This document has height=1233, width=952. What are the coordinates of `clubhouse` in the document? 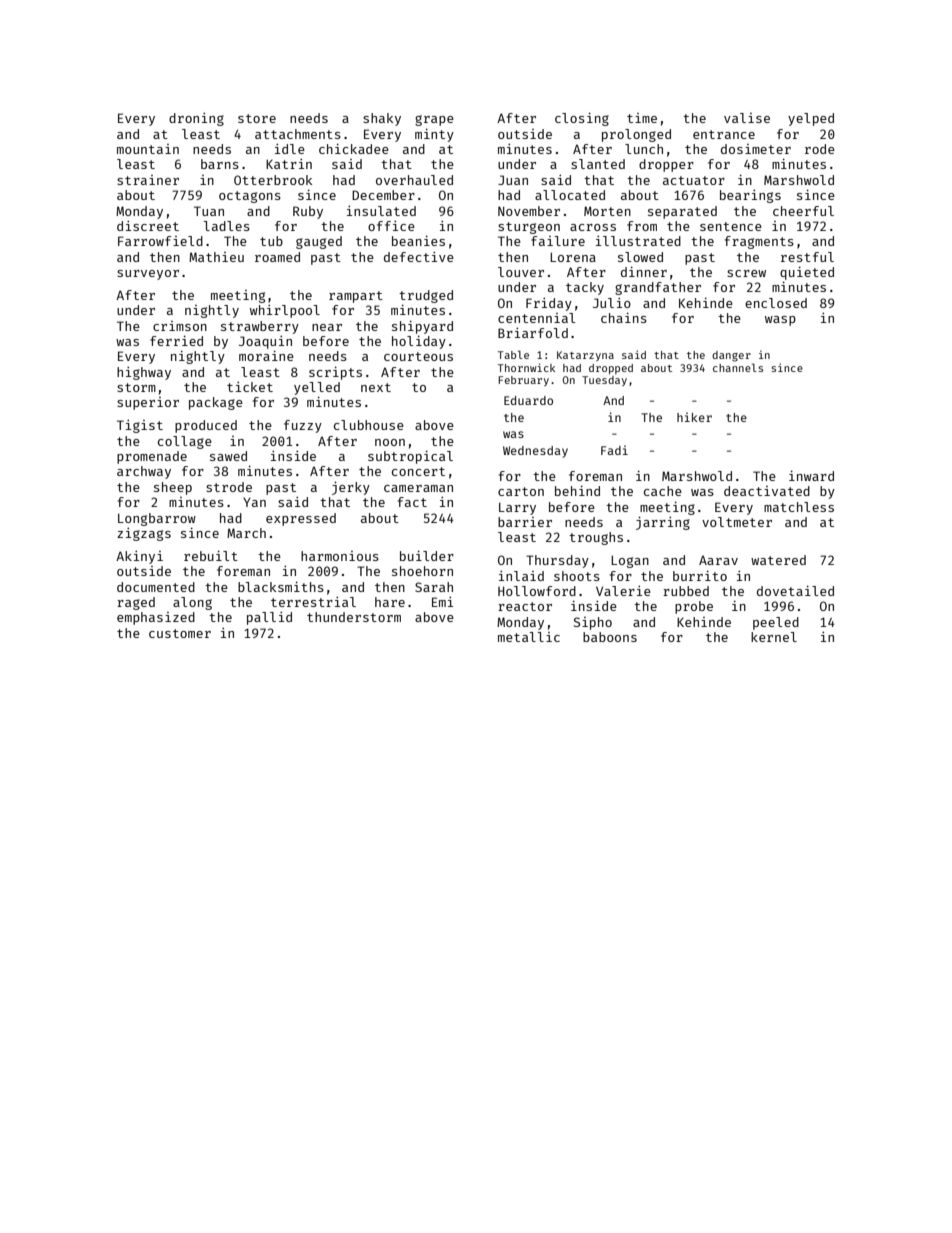 It's located at (369, 425).
